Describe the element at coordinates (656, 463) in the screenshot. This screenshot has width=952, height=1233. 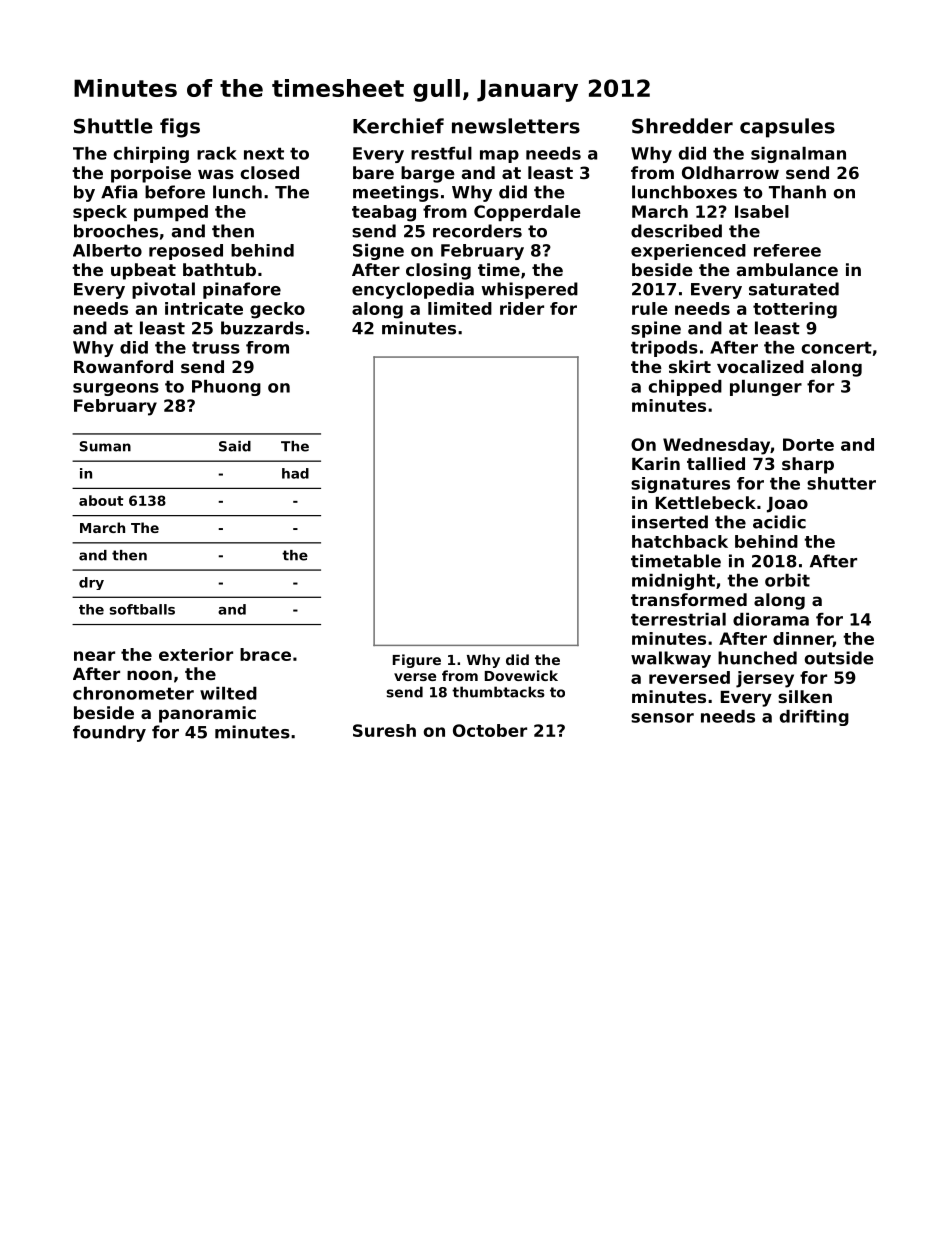
I see `Karin` at that location.
